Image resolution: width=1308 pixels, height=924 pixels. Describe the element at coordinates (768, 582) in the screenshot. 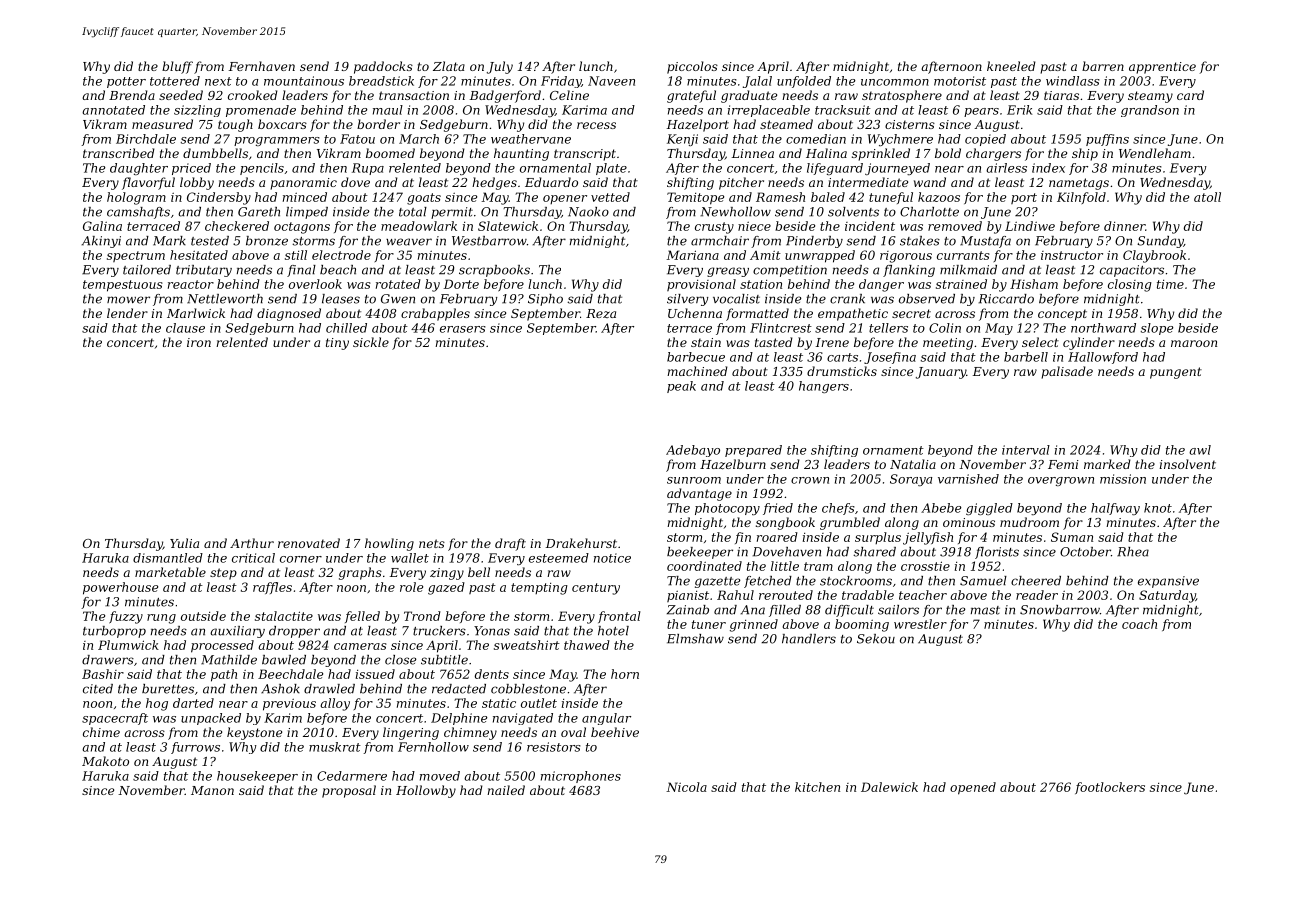

I see `fetched` at that location.
